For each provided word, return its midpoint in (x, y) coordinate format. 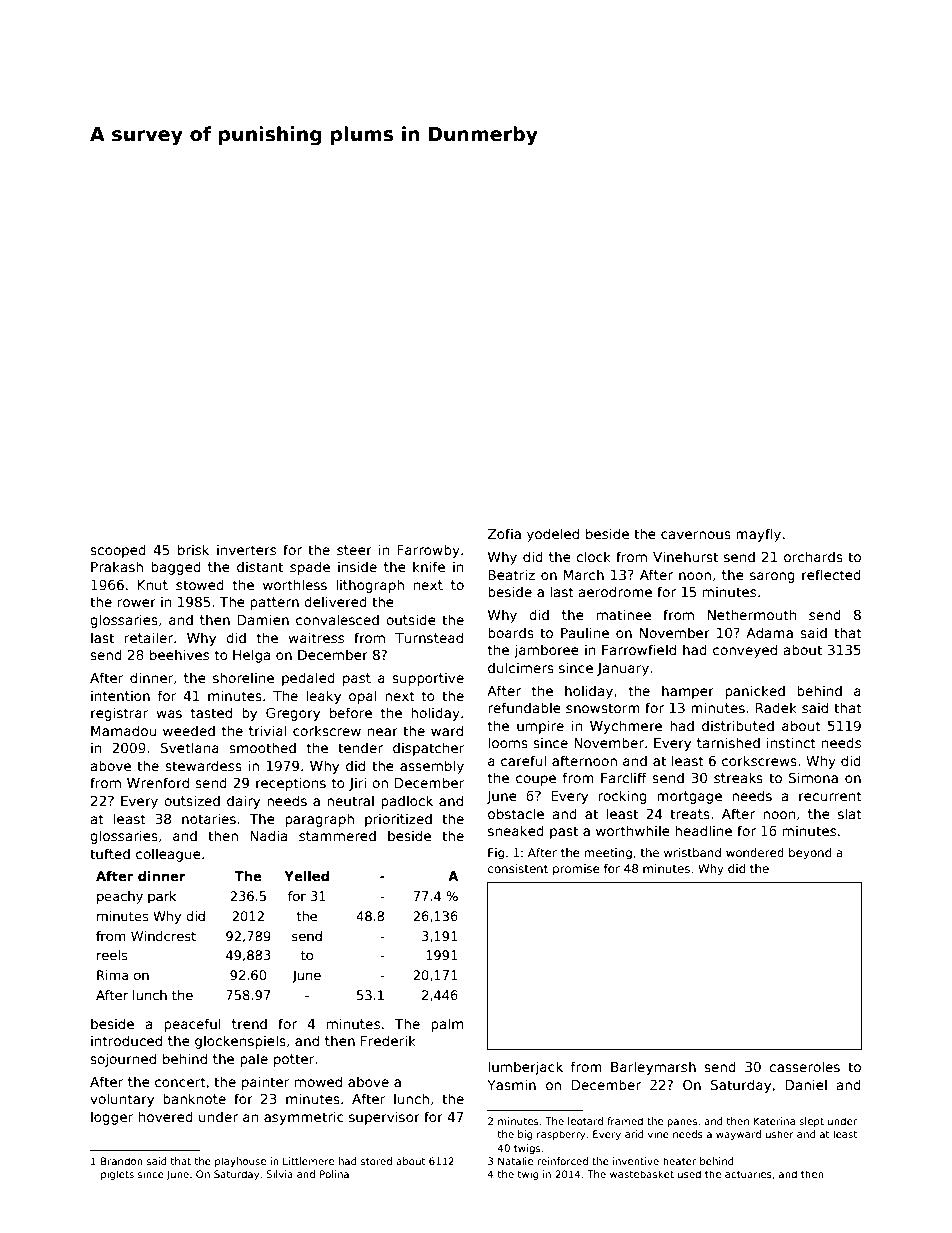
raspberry (561, 1135)
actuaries (748, 1174)
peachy (120, 897)
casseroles (804, 1066)
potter (294, 1060)
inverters (246, 549)
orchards (813, 556)
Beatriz (511, 574)
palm (447, 1025)
